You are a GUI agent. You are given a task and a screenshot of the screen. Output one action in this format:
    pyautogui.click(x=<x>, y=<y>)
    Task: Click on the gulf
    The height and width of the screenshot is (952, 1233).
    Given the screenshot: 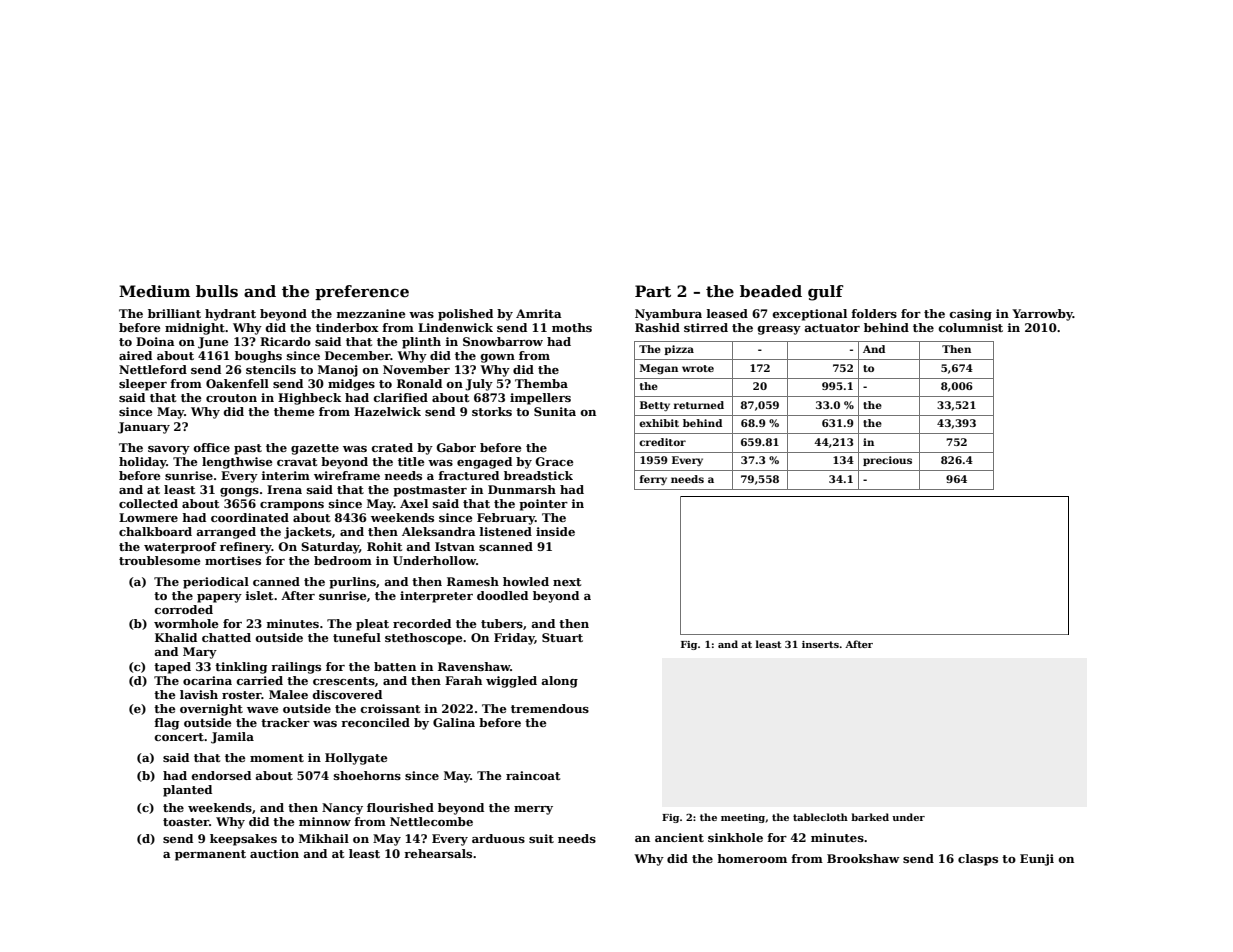 What is the action you would take?
    pyautogui.click(x=826, y=293)
